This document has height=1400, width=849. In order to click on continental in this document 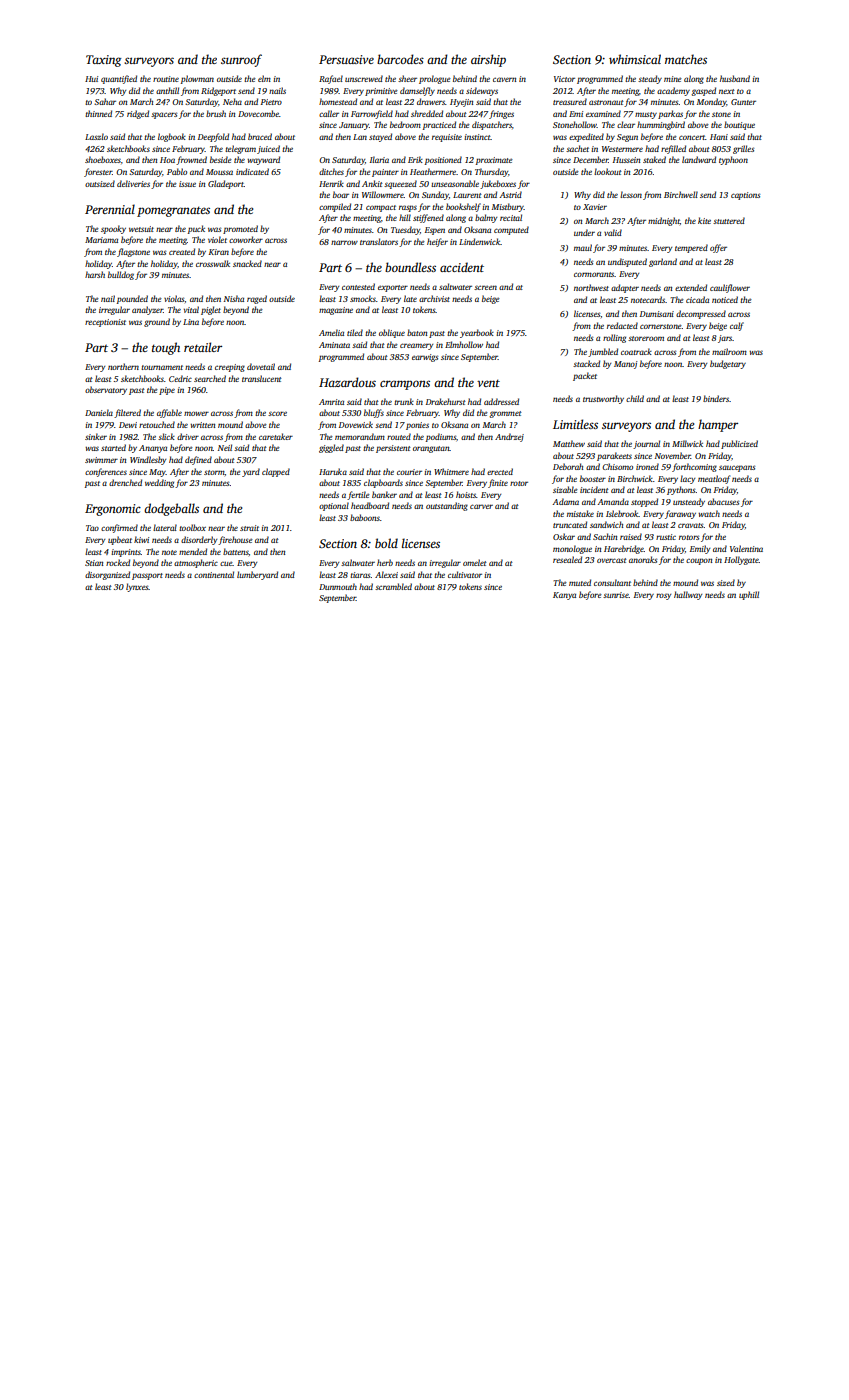, I will do `click(214, 574)`.
